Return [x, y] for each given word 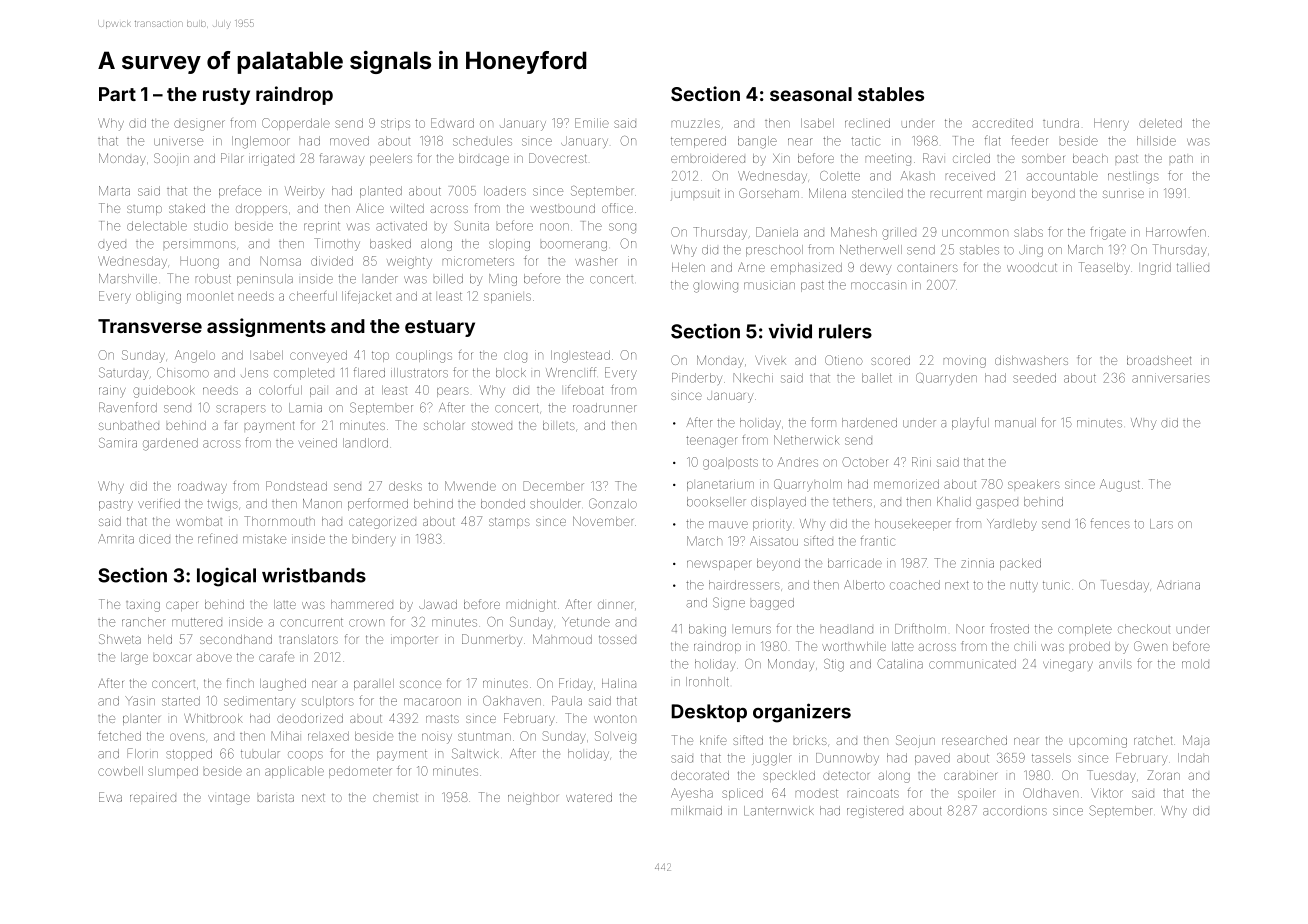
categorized [382, 523]
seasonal [811, 94]
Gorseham [769, 193]
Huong [199, 262]
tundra [1061, 123]
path [1181, 158]
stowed [492, 425]
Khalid [954, 502]
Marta [114, 191]
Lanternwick [779, 811]
